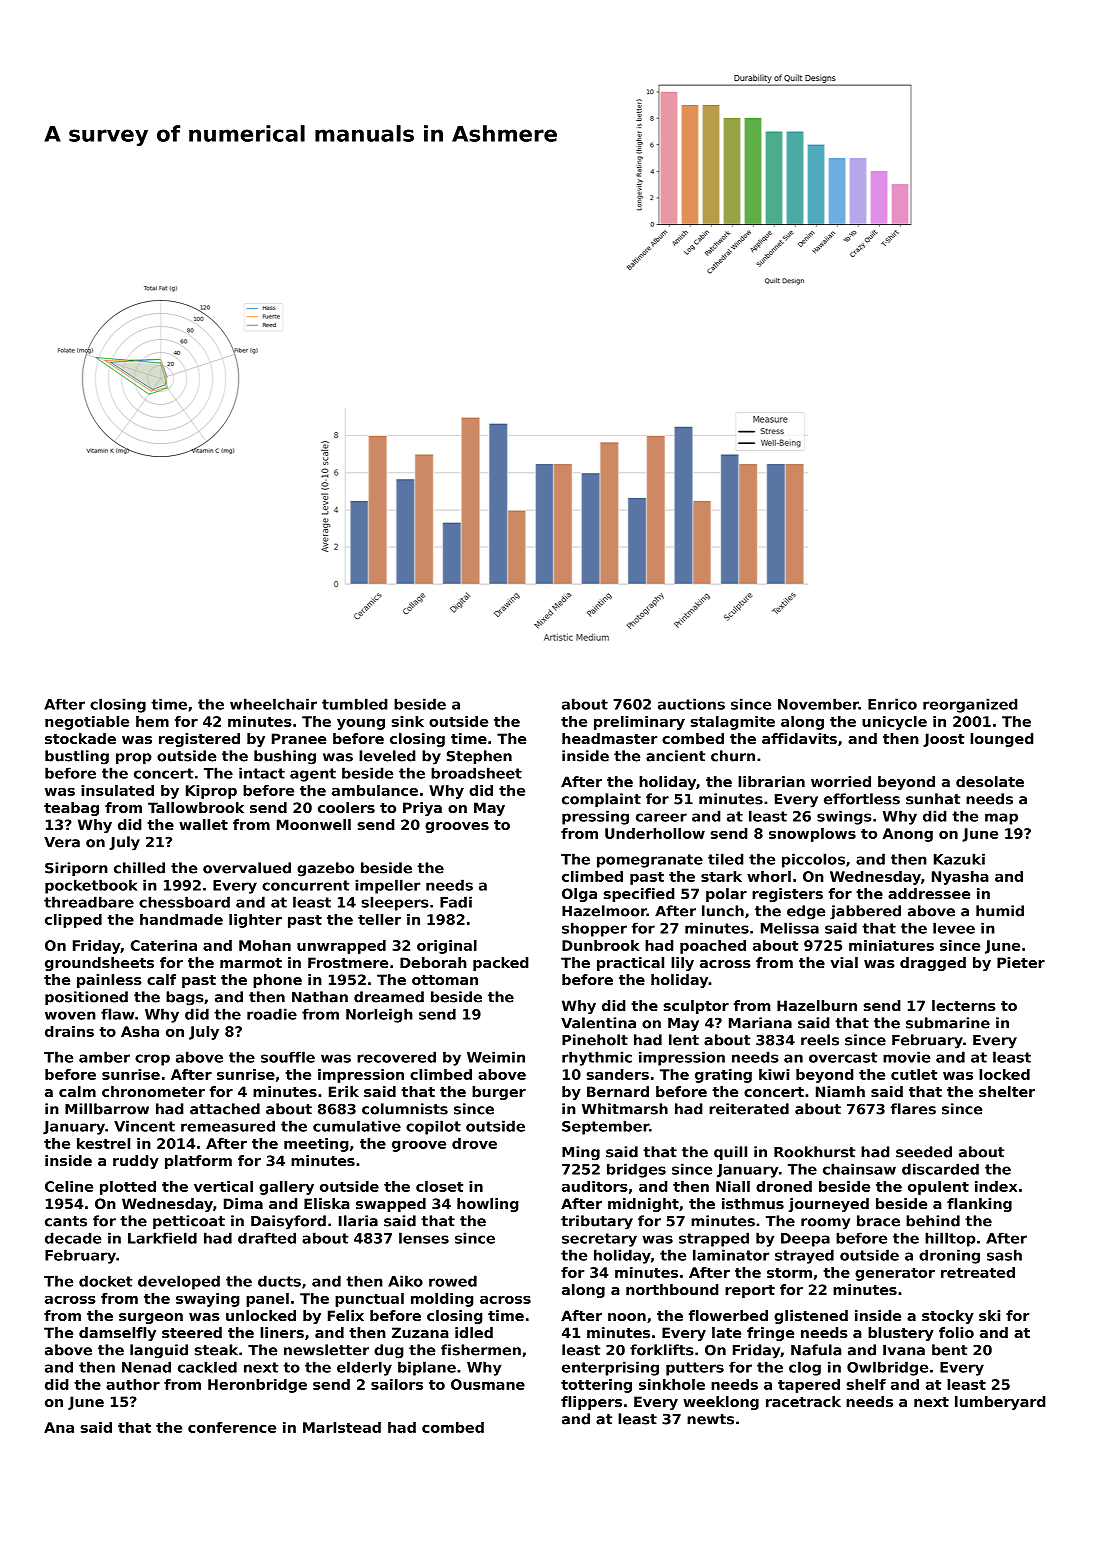 The width and height of the document is (1093, 1546). I want to click on tumbled, so click(354, 704).
